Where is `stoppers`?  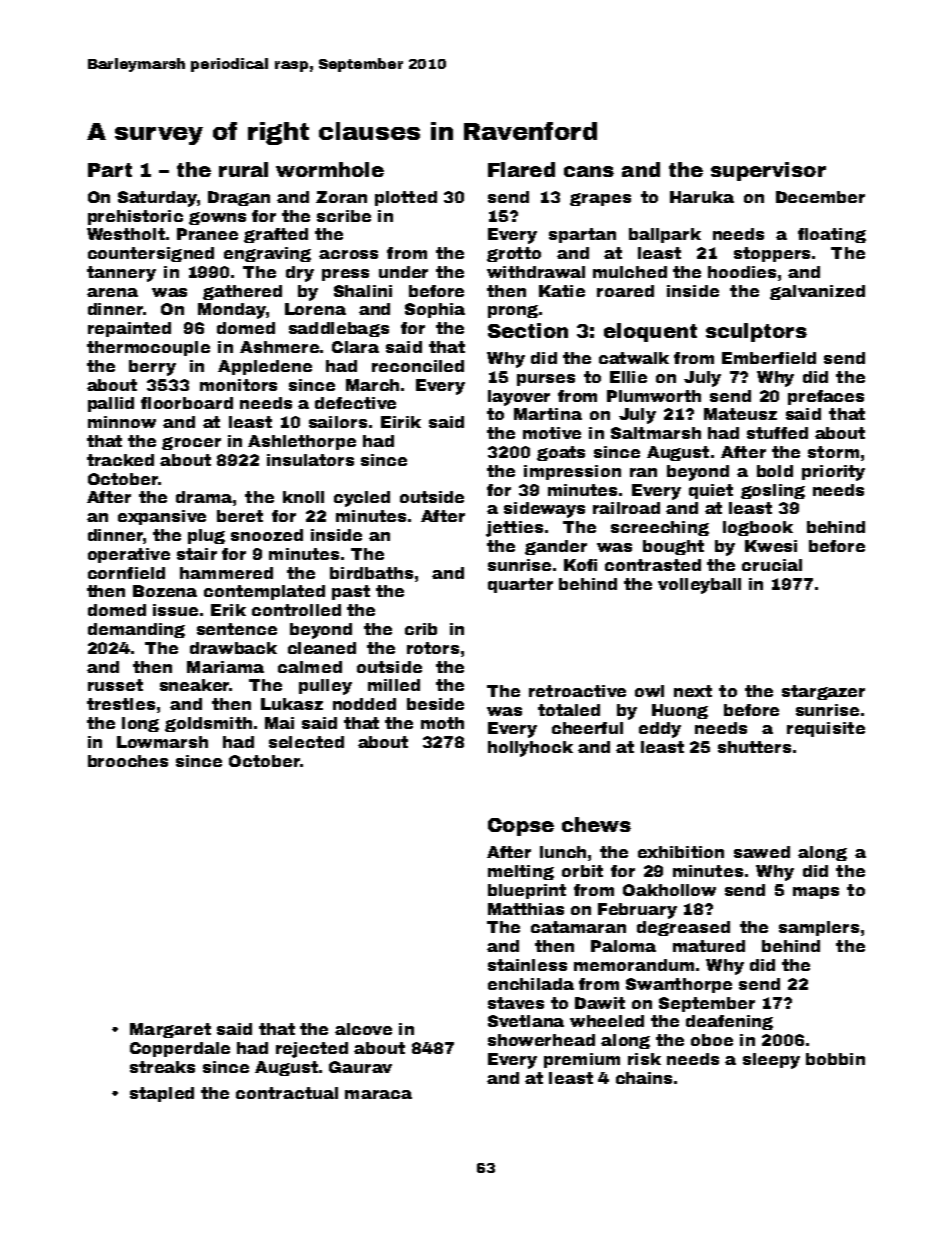
stoppers is located at coordinates (772, 254).
